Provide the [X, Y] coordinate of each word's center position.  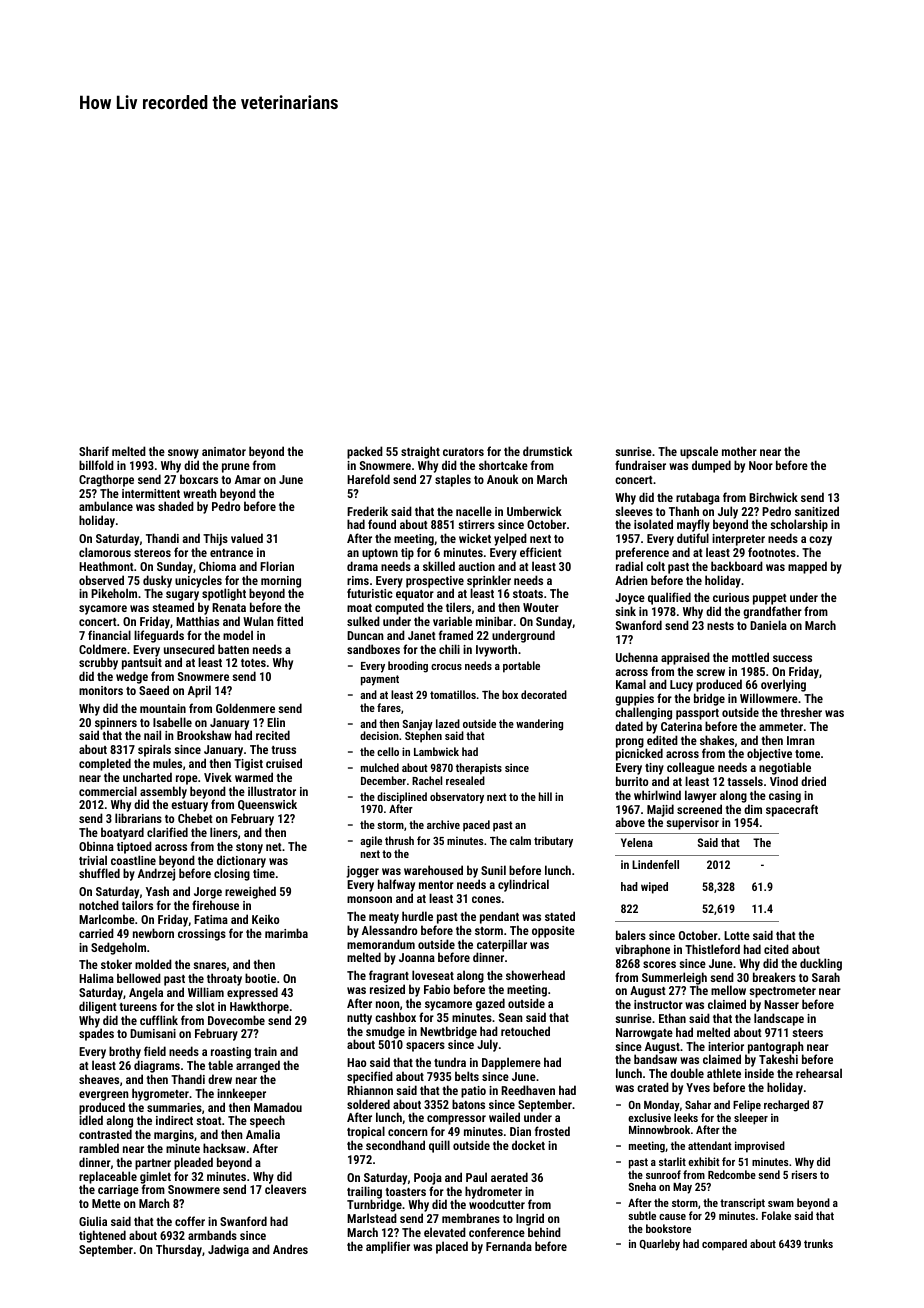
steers [807, 1033]
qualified [669, 598]
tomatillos [453, 694]
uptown [380, 554]
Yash [157, 891]
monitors [101, 690]
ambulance [106, 506]
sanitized [817, 511]
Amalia [263, 1134]
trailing [364, 1193]
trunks [818, 1243]
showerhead [535, 975]
